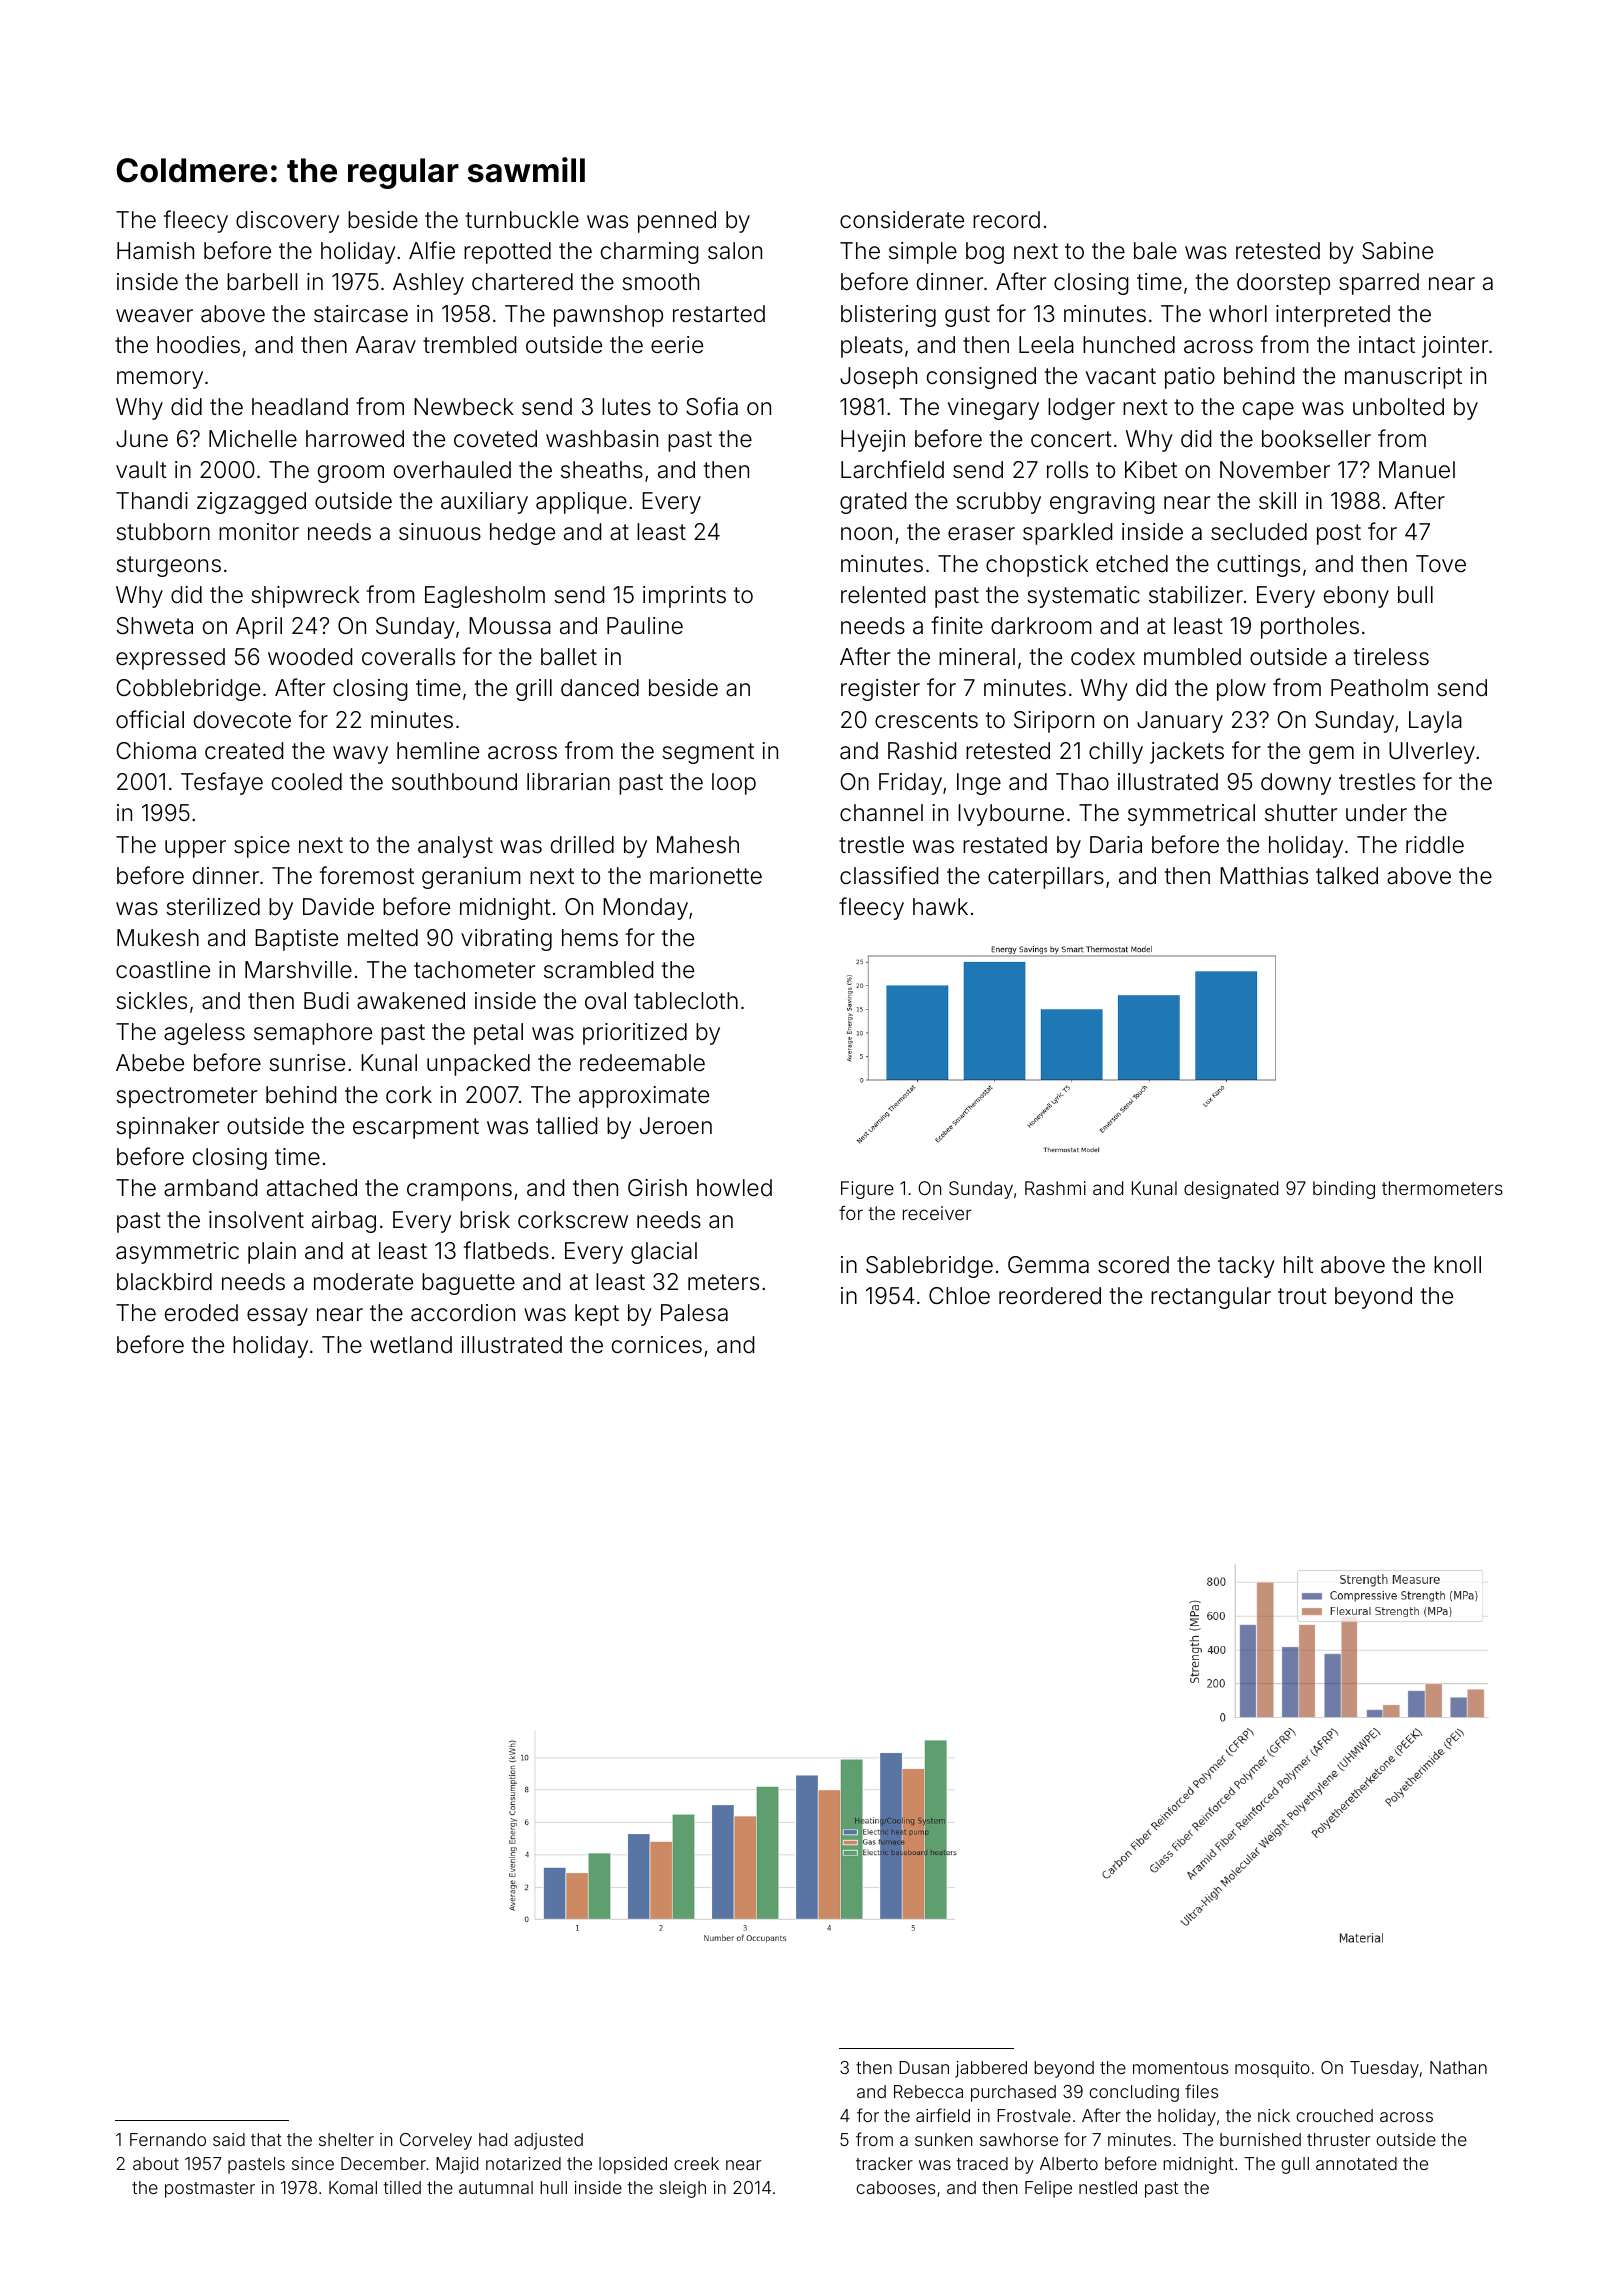 Image resolution: width=1620 pixels, height=2292 pixels. Describe the element at coordinates (353, 2187) in the screenshot. I see `Komal` at that location.
